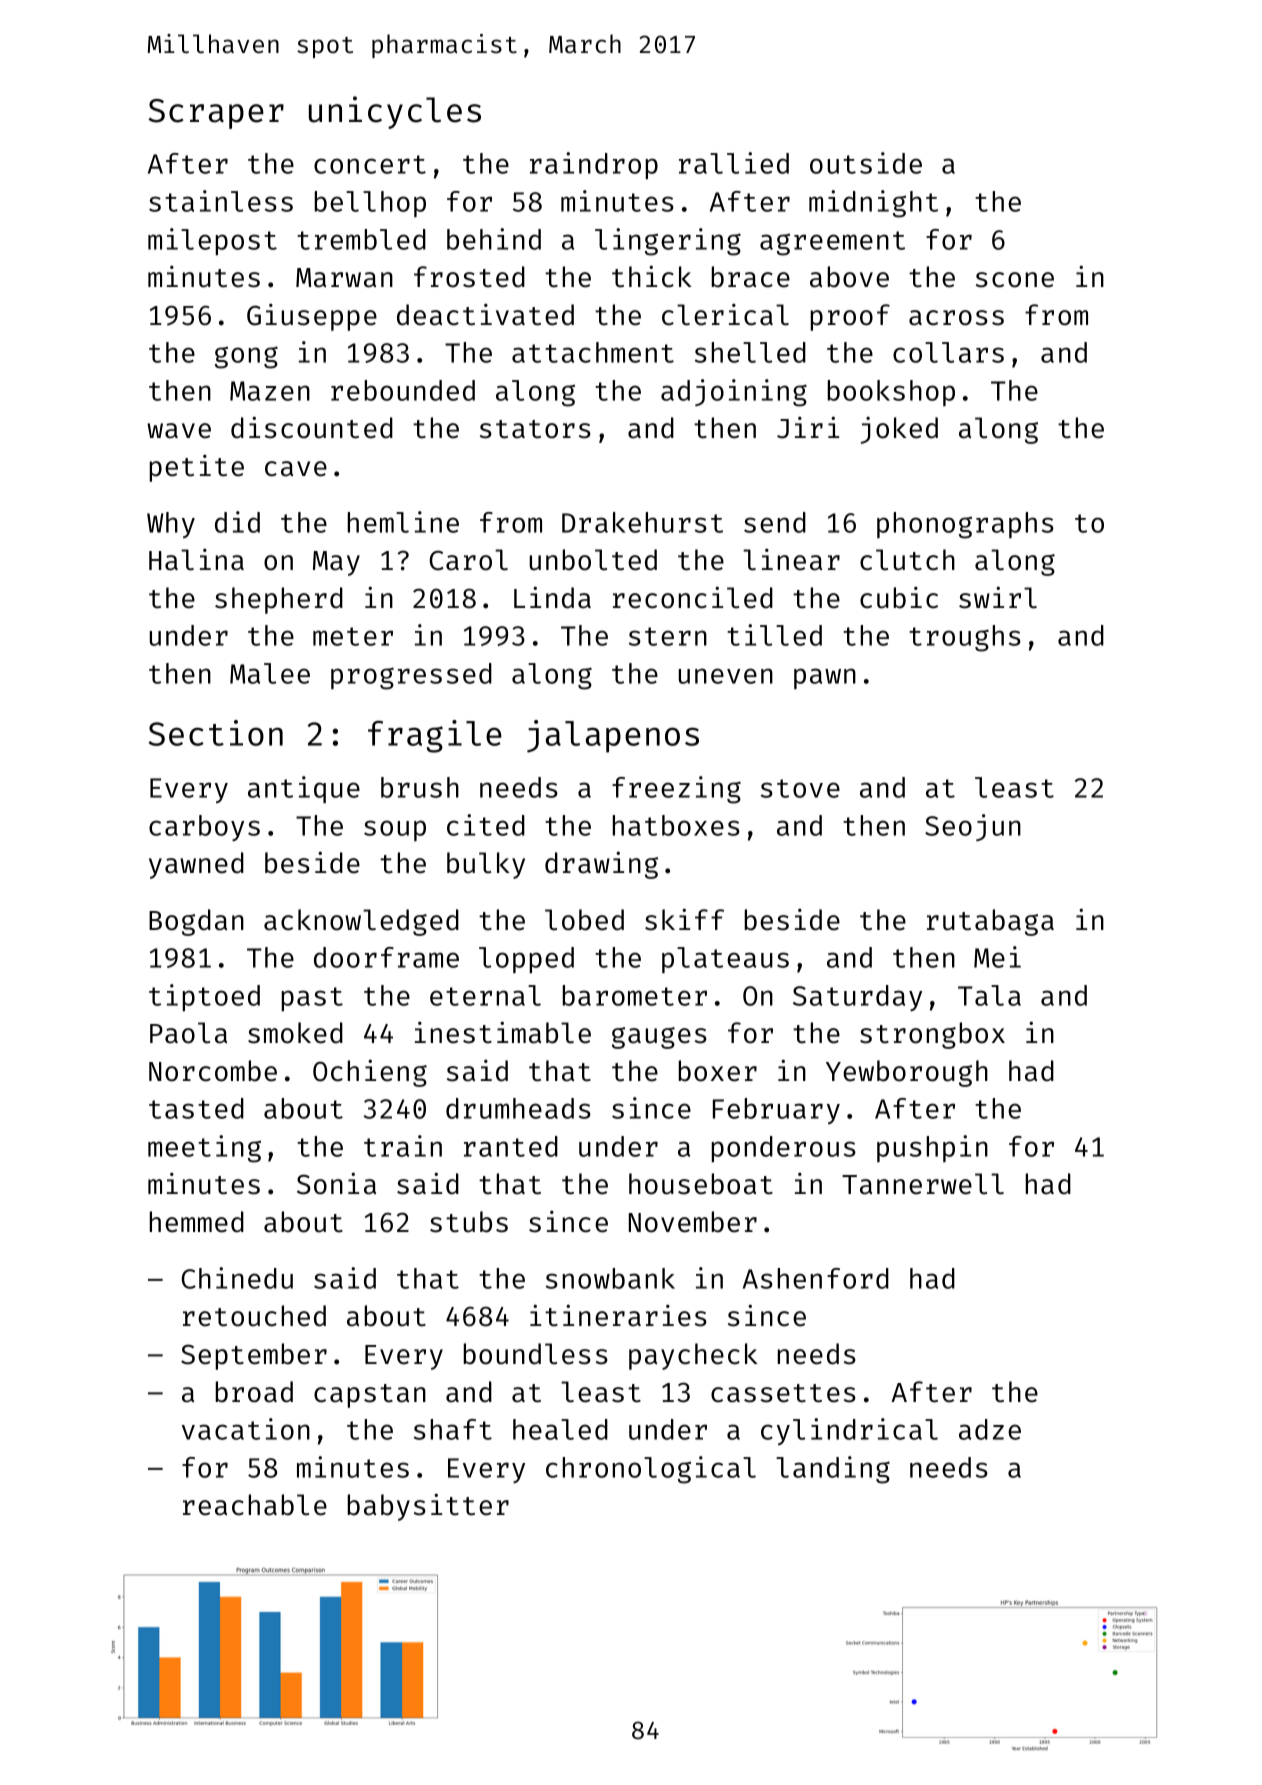 The width and height of the page is (1262, 1785). What do you see at coordinates (989, 995) in the page?
I see `Tala` at bounding box center [989, 995].
